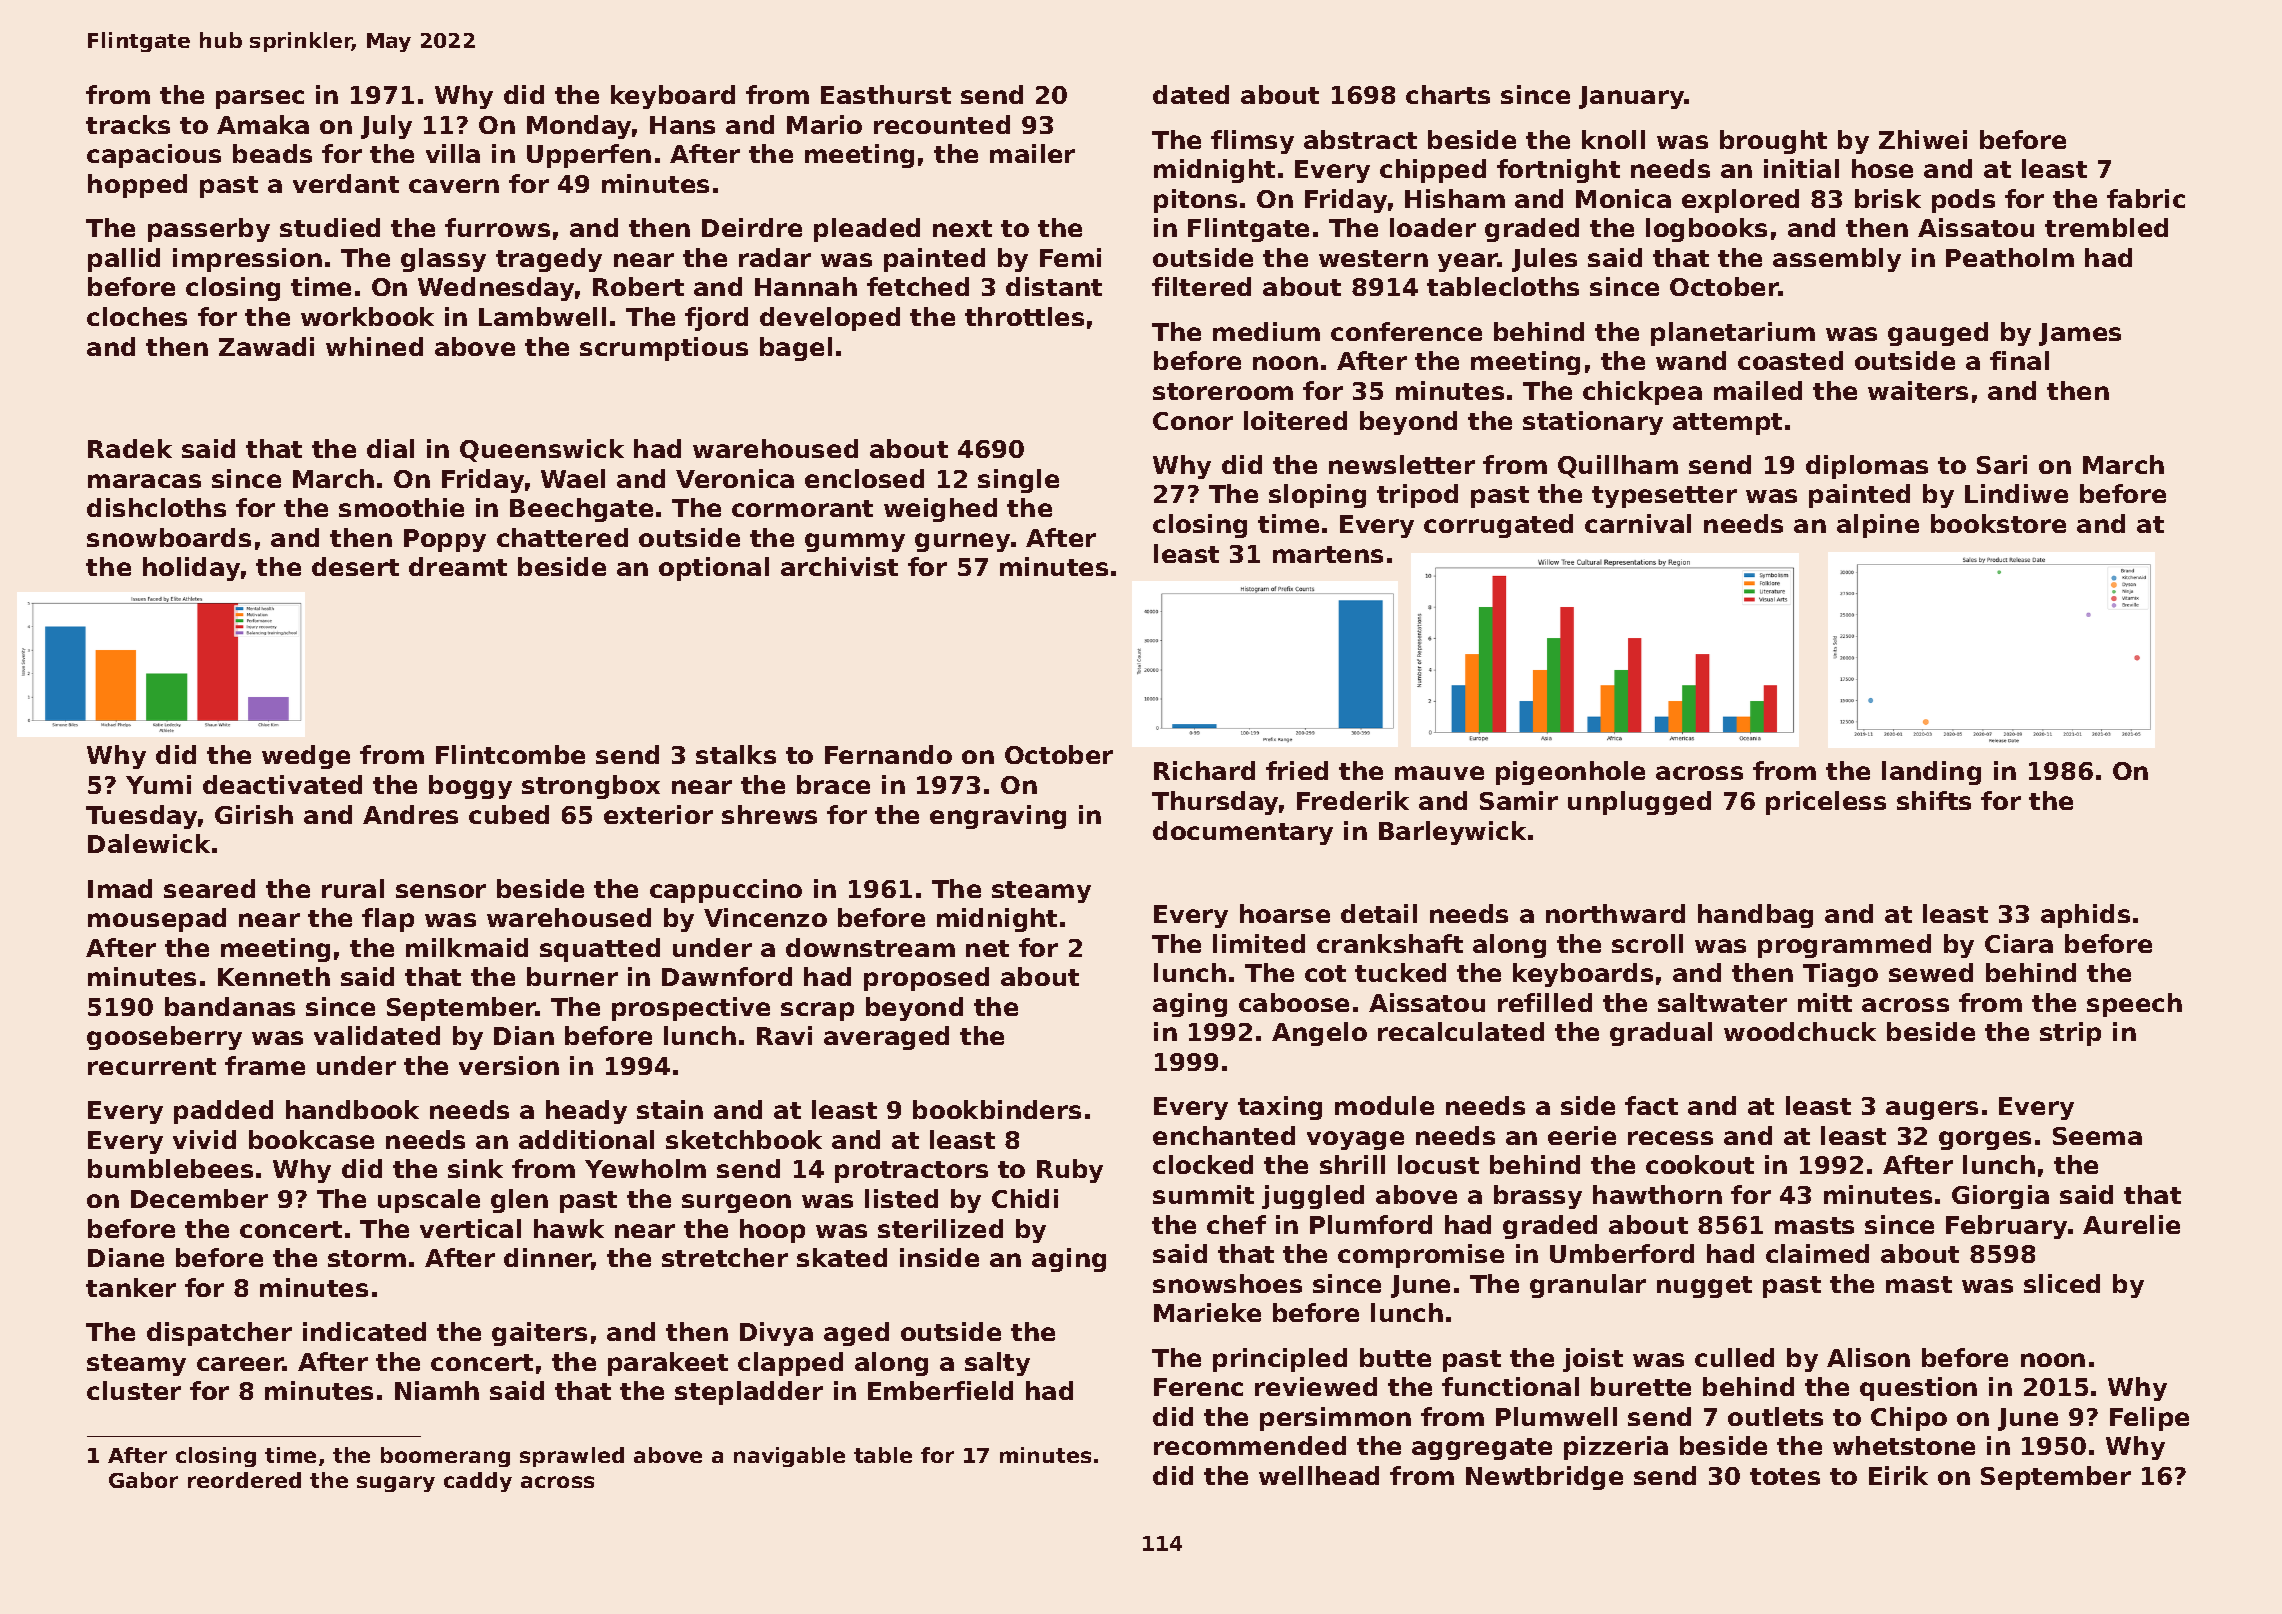 The width and height of the page is (2282, 1614). Describe the element at coordinates (1800, 1031) in the page. I see `woodchuck` at that location.
